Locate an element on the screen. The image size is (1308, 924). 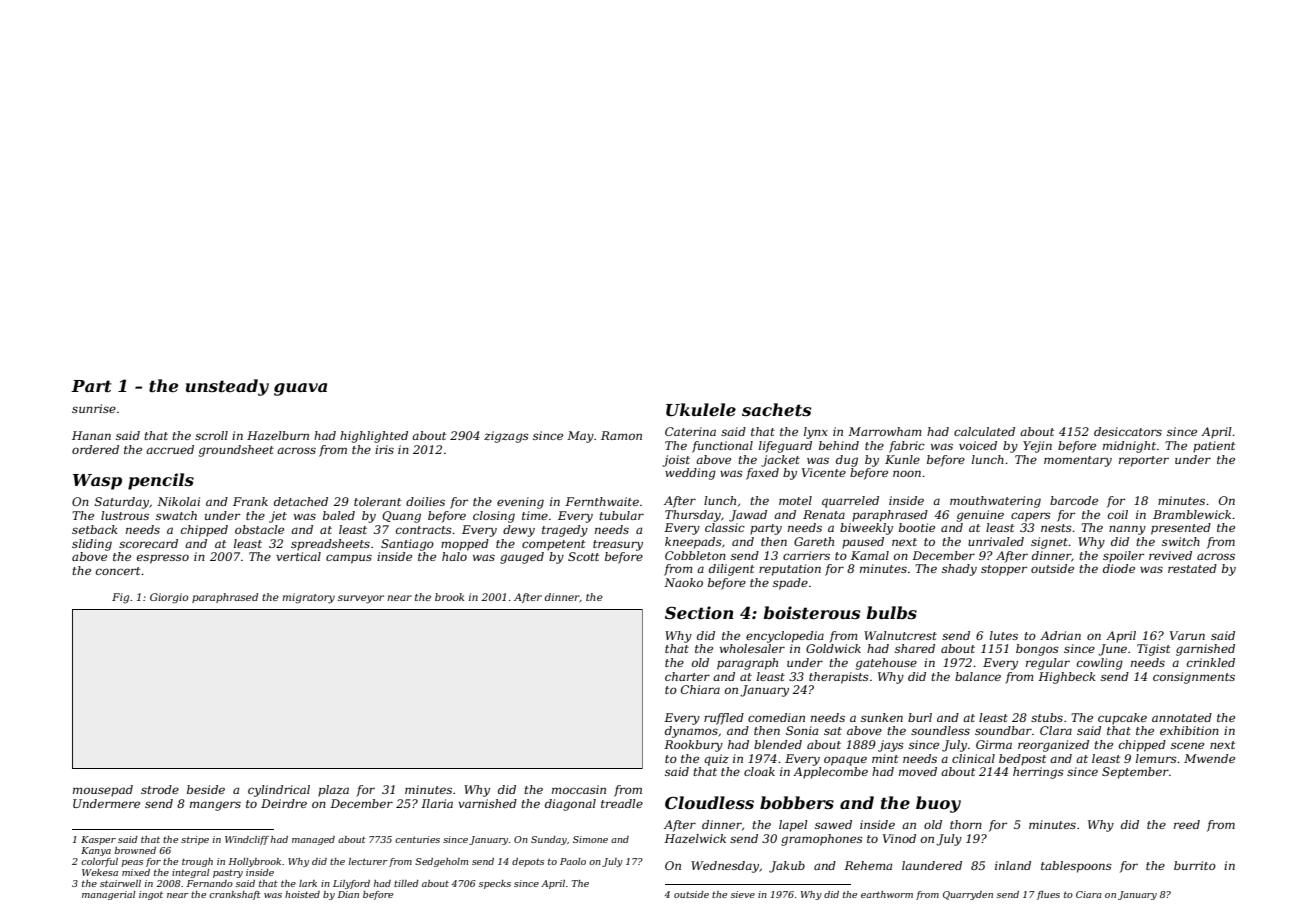
sliding is located at coordinates (92, 545).
